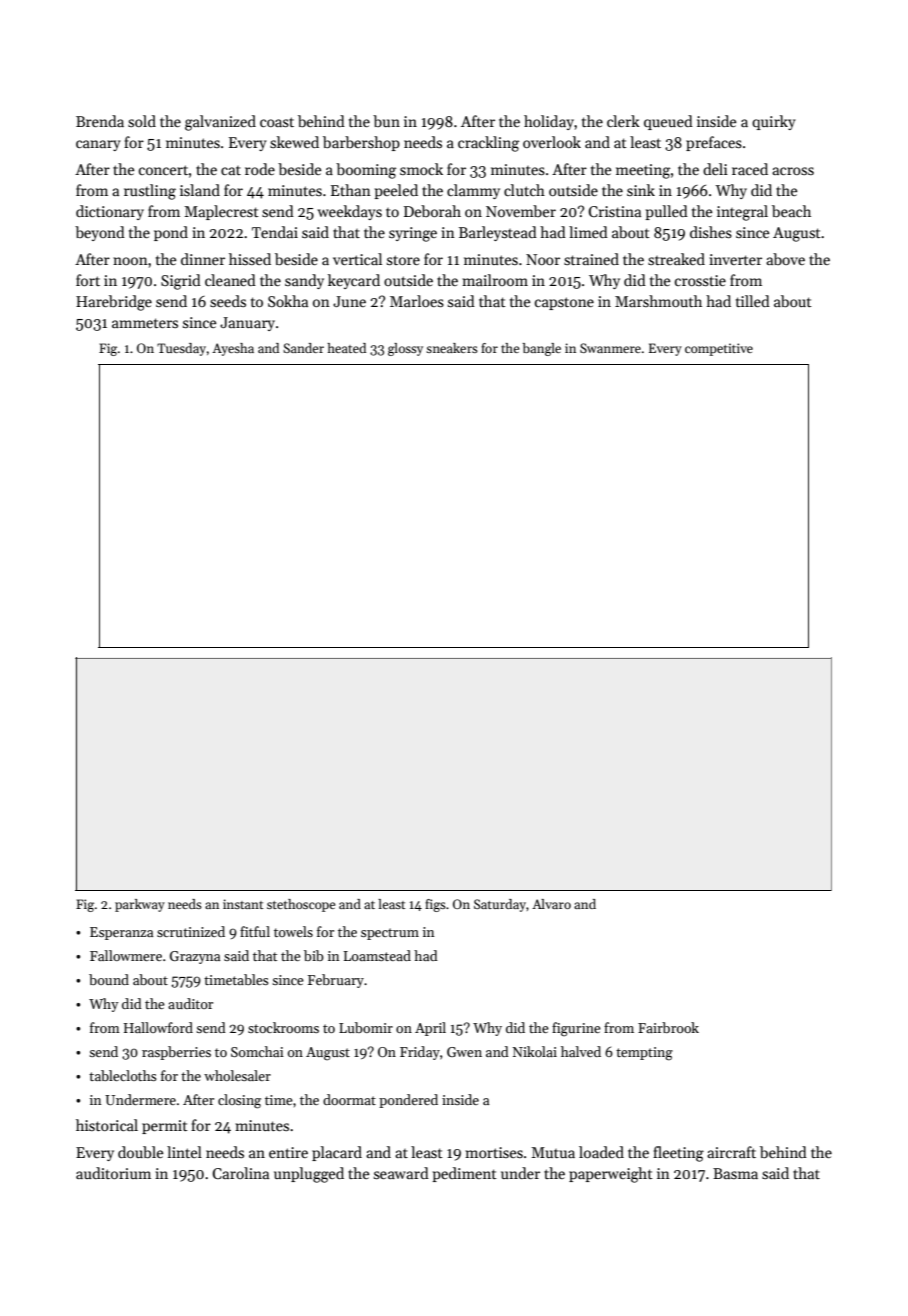 This screenshot has width=908, height=1316. I want to click on Noor, so click(543, 259).
